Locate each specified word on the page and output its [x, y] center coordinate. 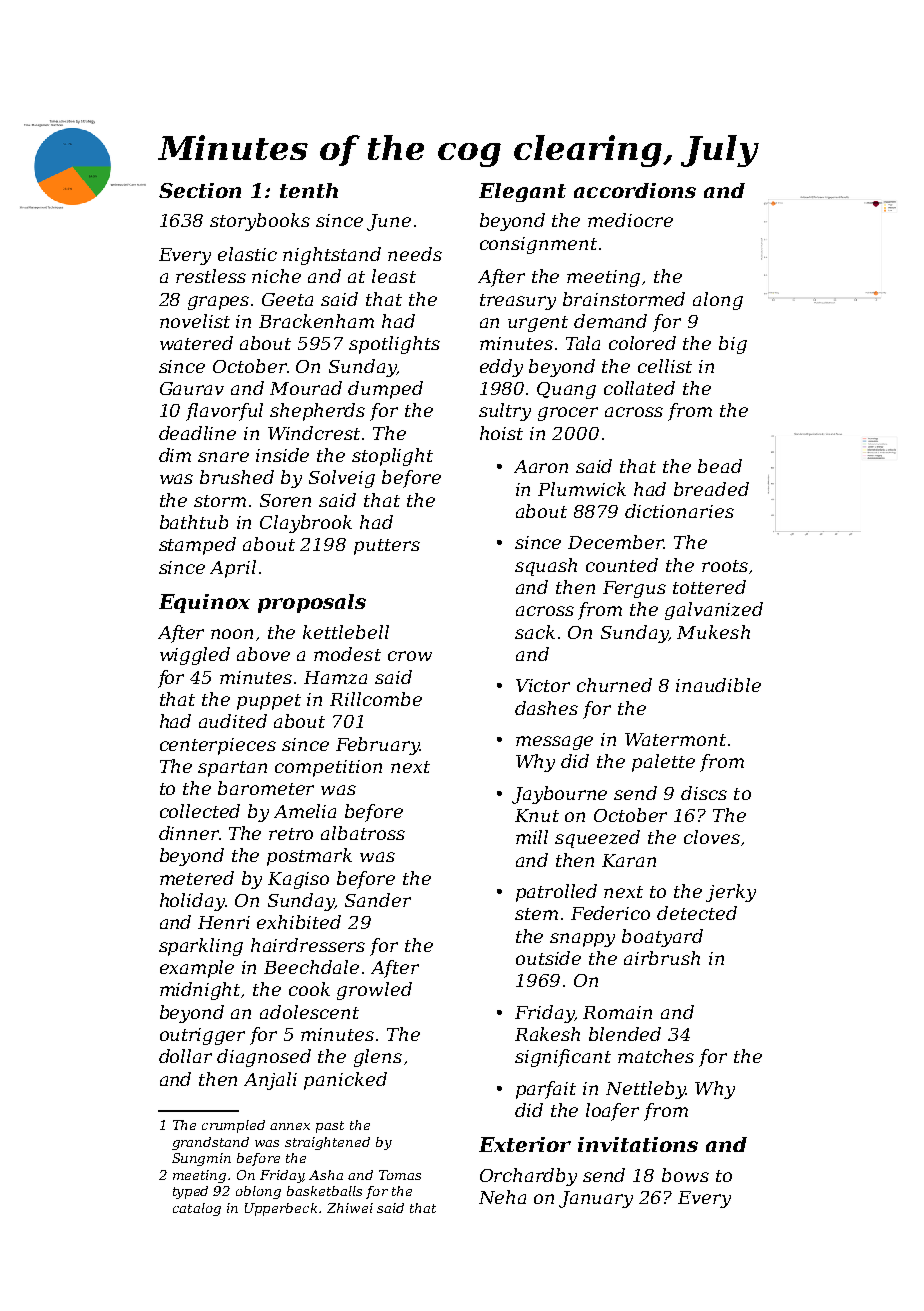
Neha [502, 1197]
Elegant [522, 192]
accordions [635, 190]
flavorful [224, 412]
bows [685, 1175]
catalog [197, 1209]
